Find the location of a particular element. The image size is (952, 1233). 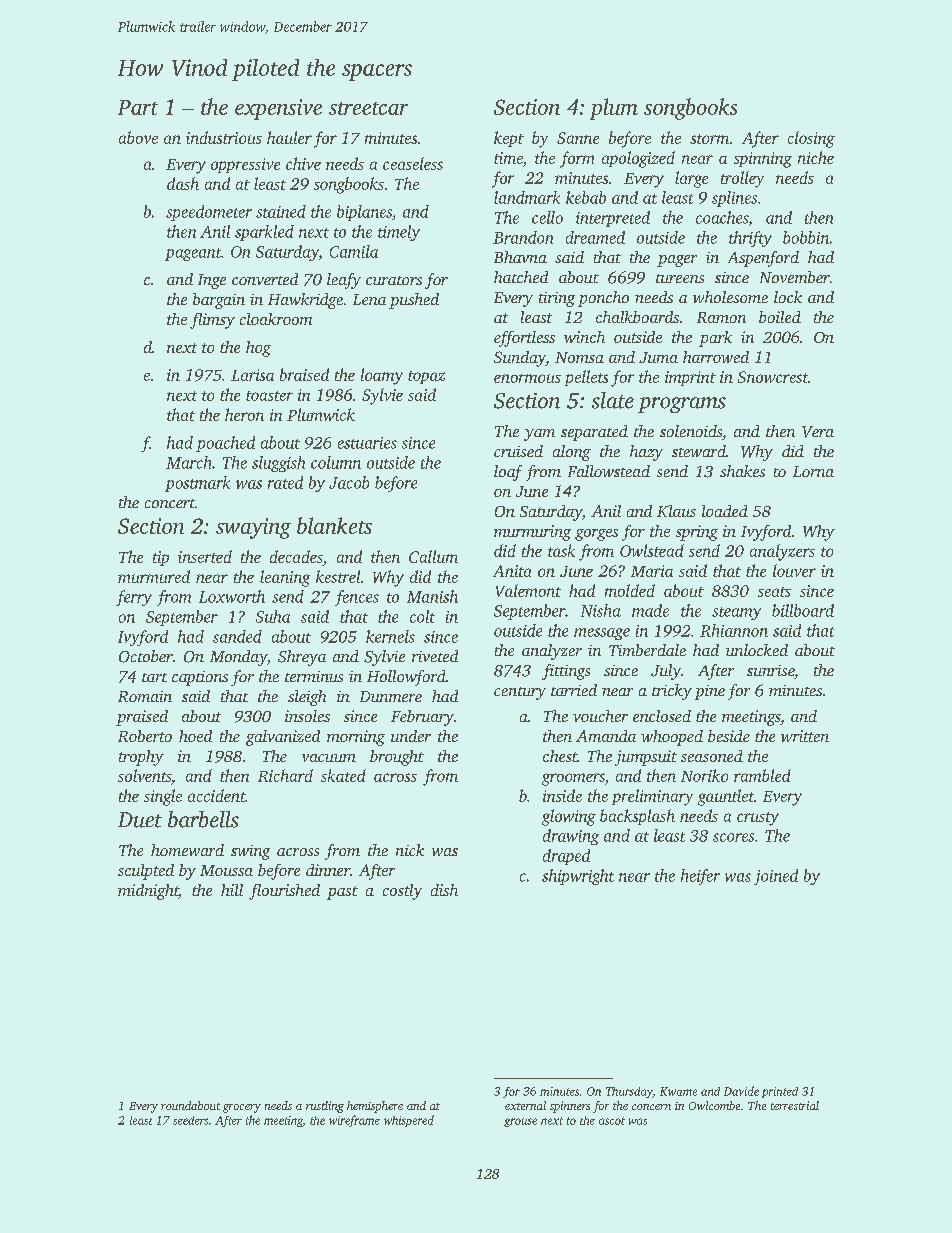

enclosed is located at coordinates (662, 716).
